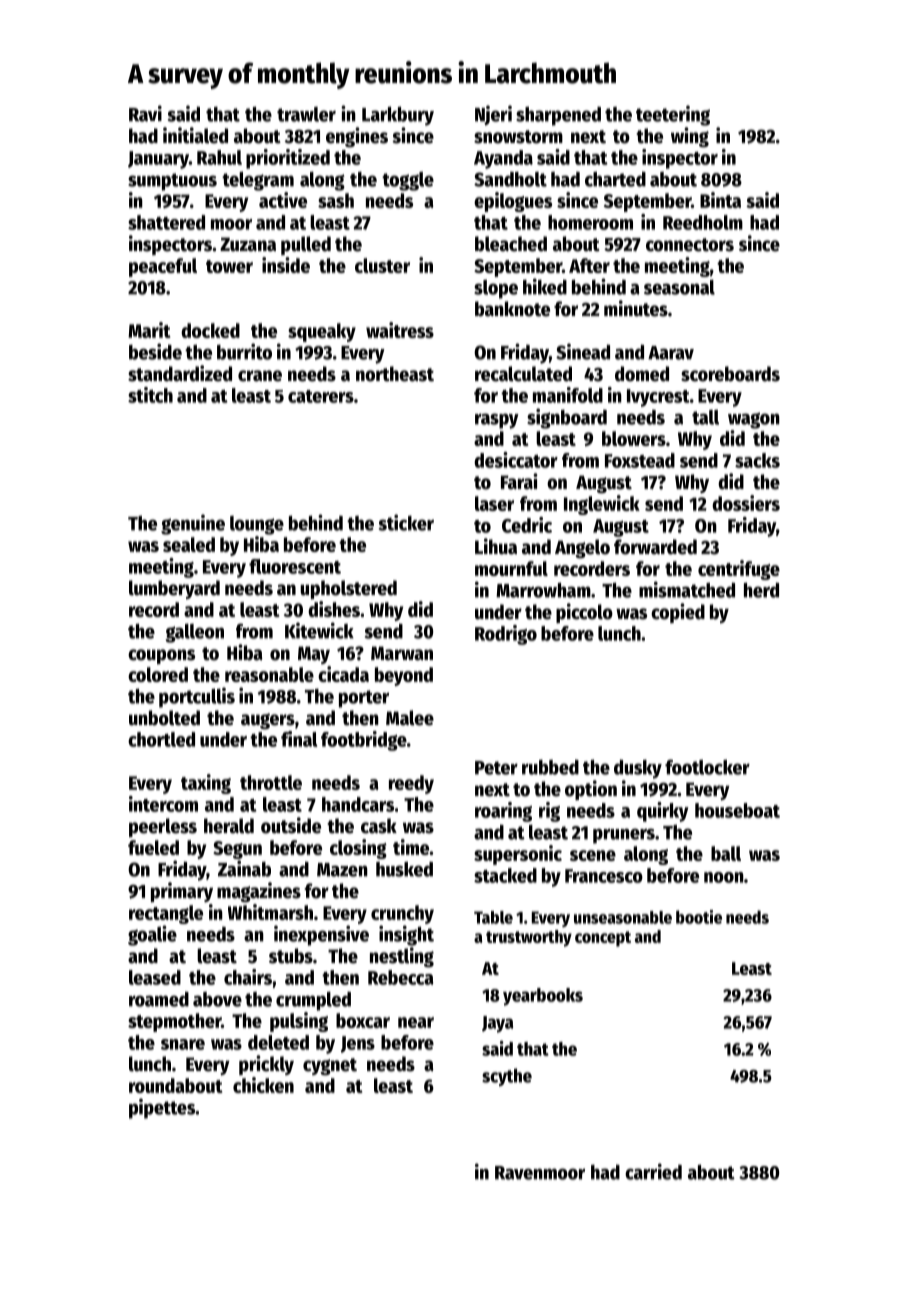 This screenshot has width=908, height=1316. I want to click on epilogues, so click(513, 202).
